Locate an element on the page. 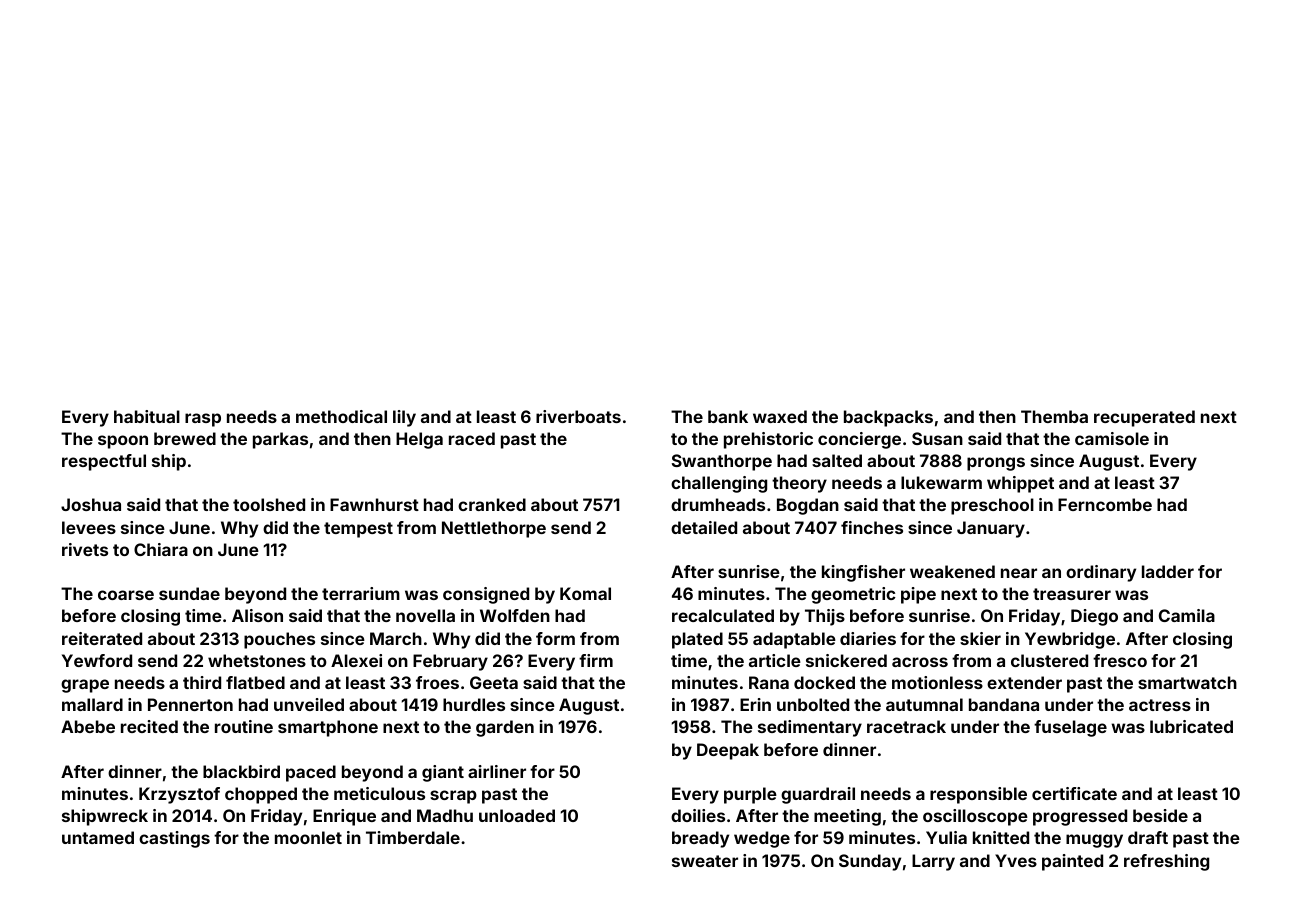 This image has height=924, width=1308. responsible is located at coordinates (978, 795).
